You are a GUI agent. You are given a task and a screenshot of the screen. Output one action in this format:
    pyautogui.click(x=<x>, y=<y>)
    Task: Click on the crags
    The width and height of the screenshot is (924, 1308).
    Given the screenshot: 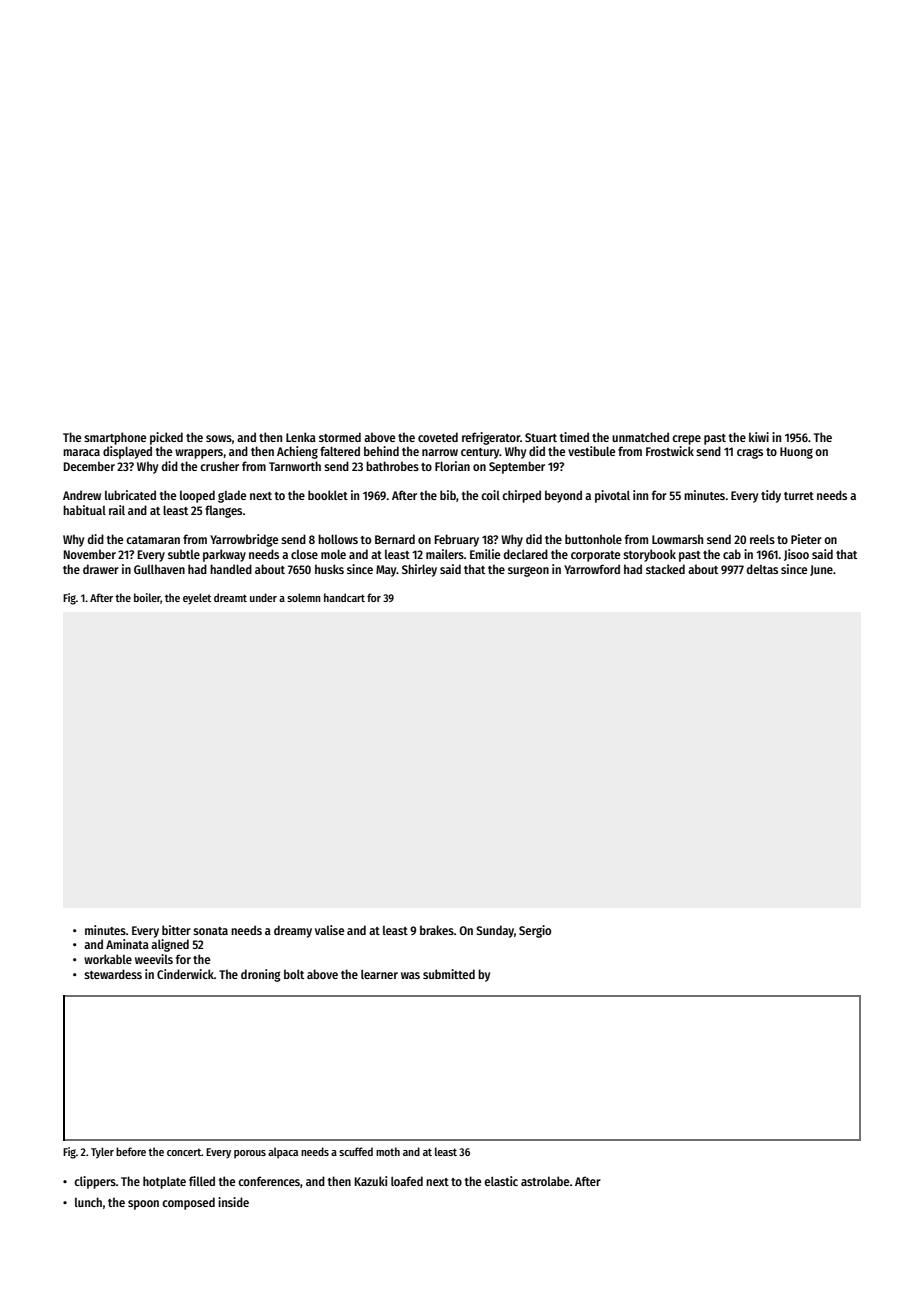 What is the action you would take?
    pyautogui.click(x=750, y=453)
